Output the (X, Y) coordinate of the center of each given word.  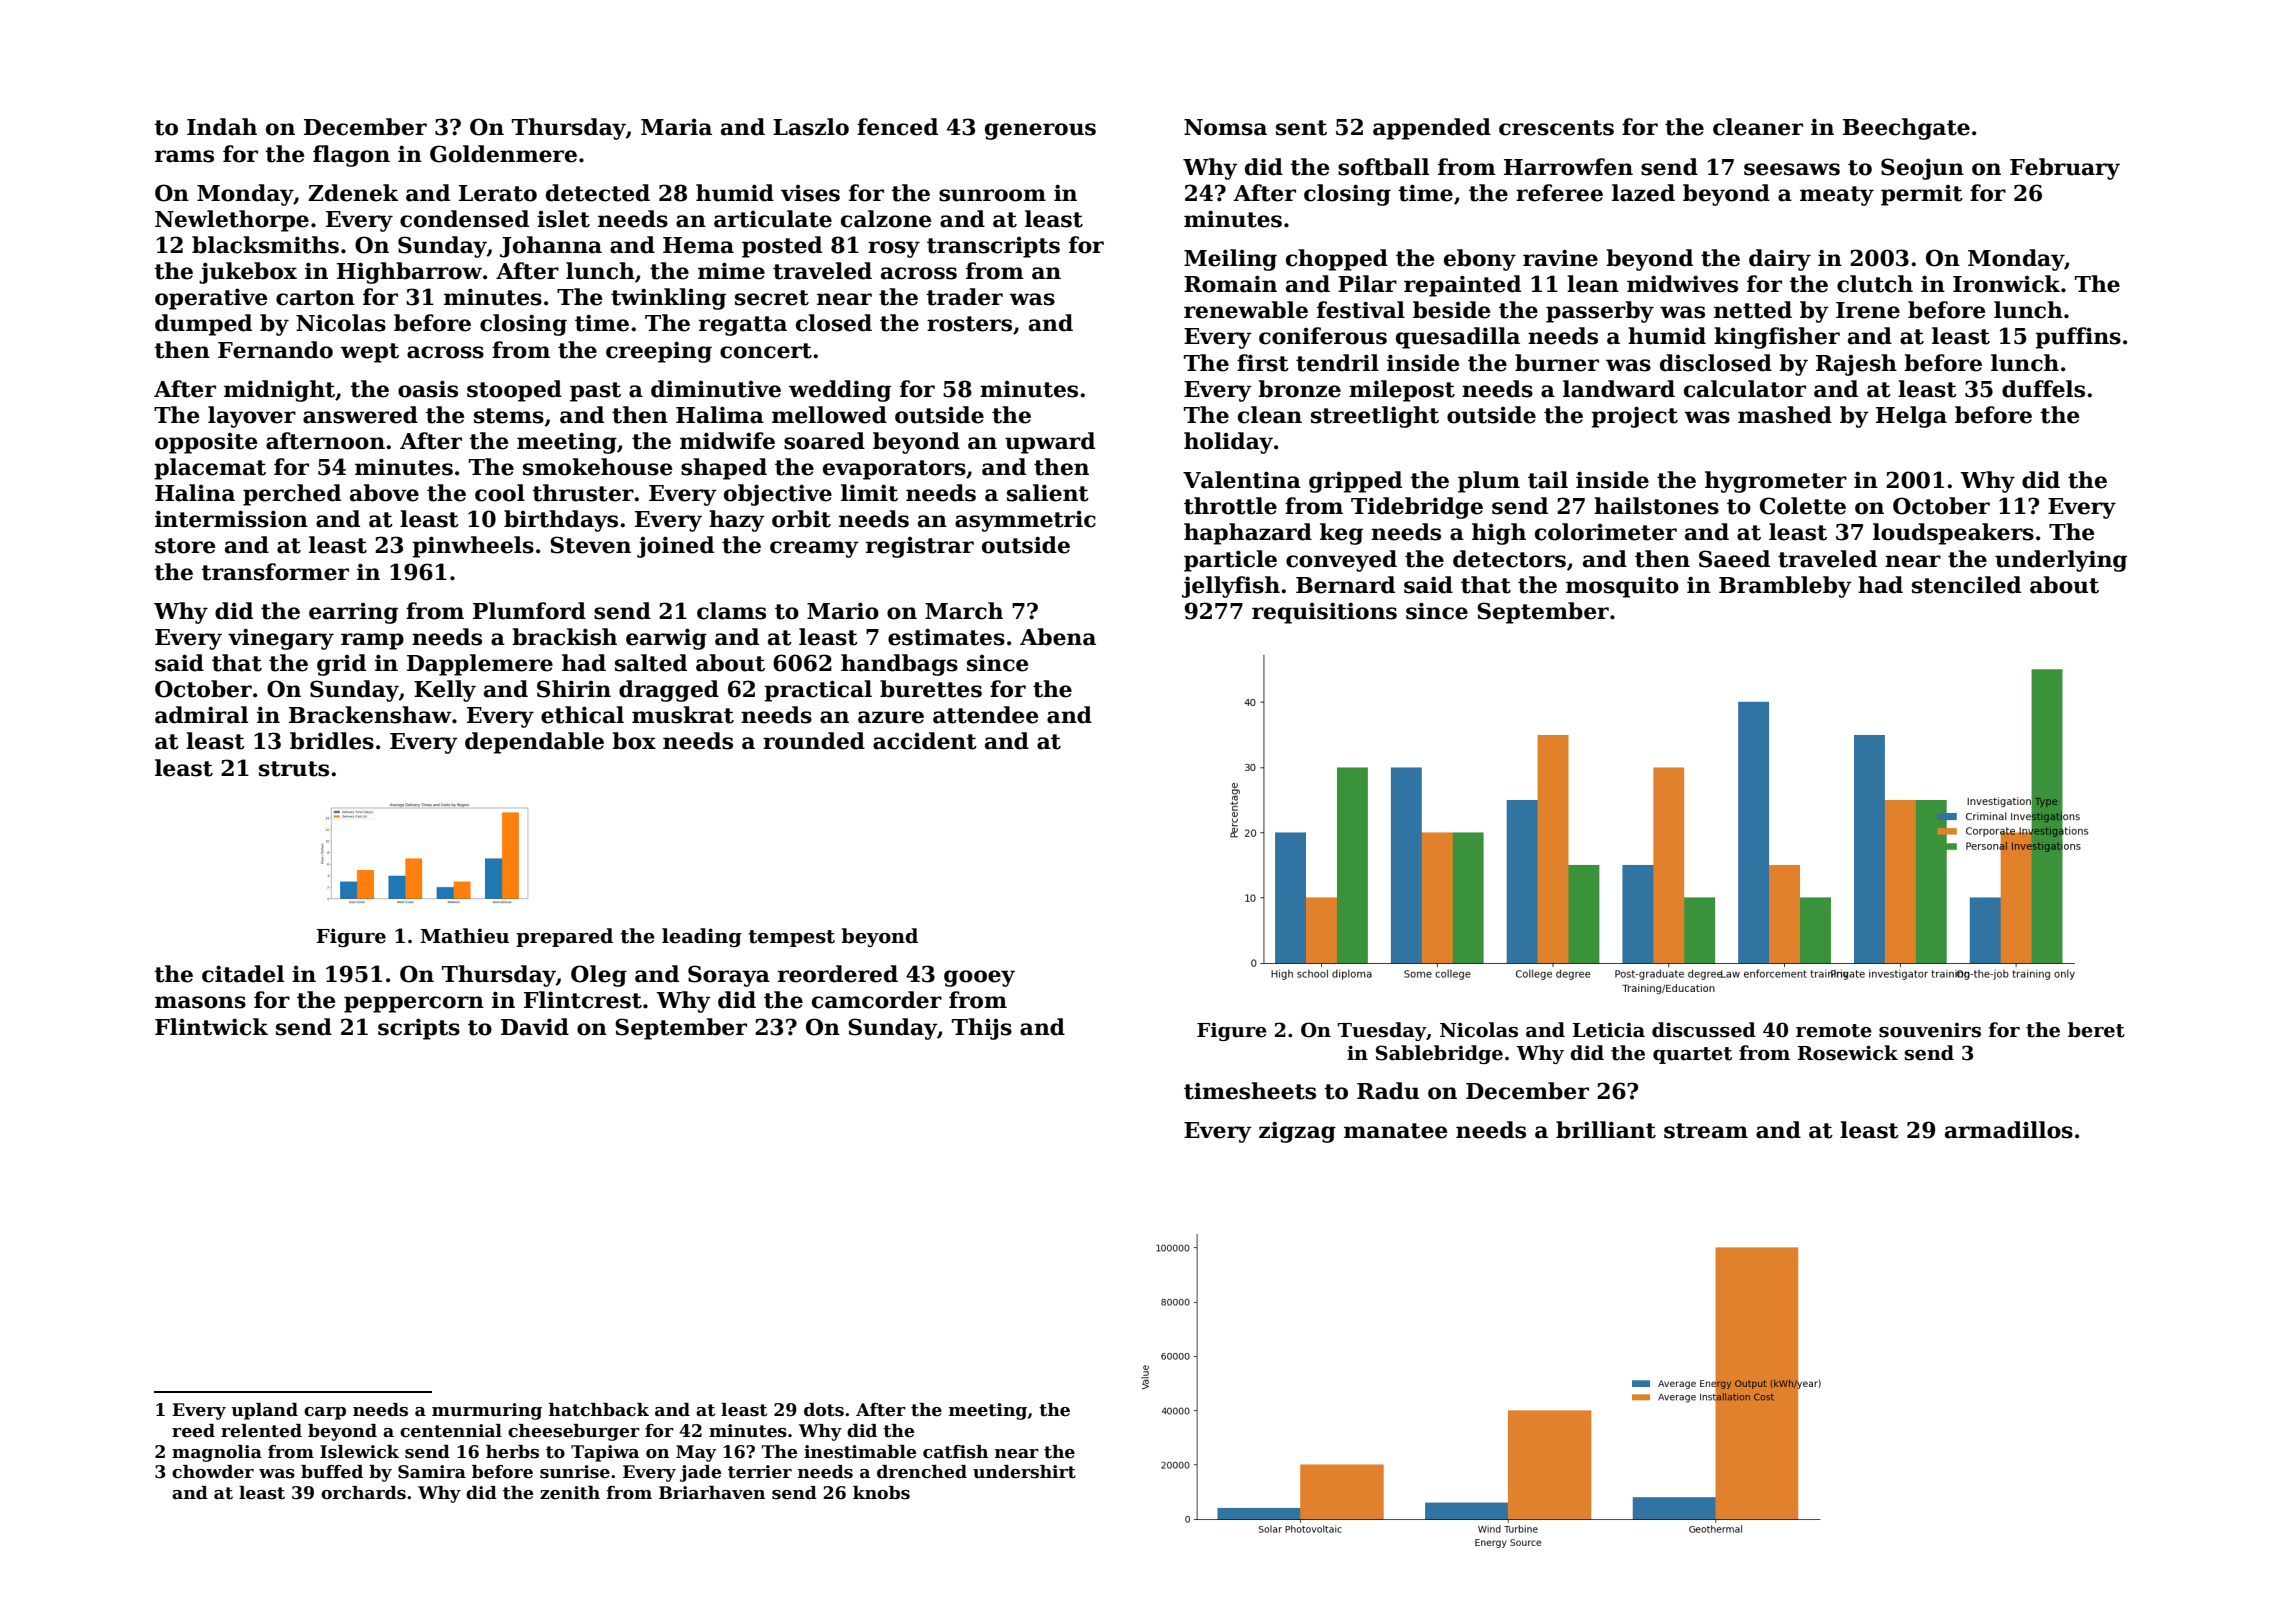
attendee (985, 715)
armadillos (2009, 1130)
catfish (955, 1452)
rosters (969, 324)
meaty (1837, 196)
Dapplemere (480, 665)
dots (824, 1410)
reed (193, 1431)
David (535, 1027)
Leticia (1609, 1030)
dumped (203, 325)
